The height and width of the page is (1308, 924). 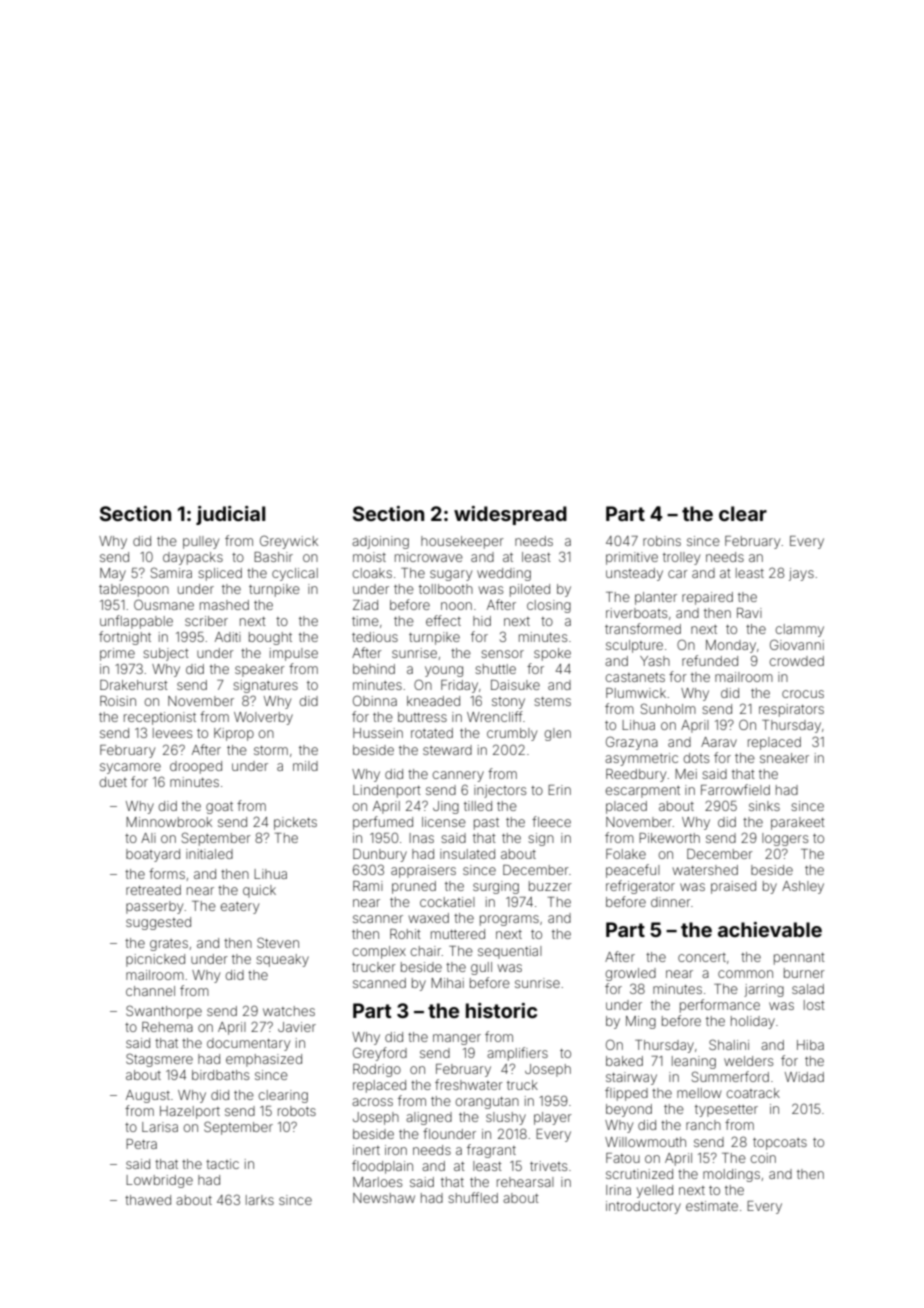 What do you see at coordinates (305, 766) in the page?
I see `mild` at bounding box center [305, 766].
